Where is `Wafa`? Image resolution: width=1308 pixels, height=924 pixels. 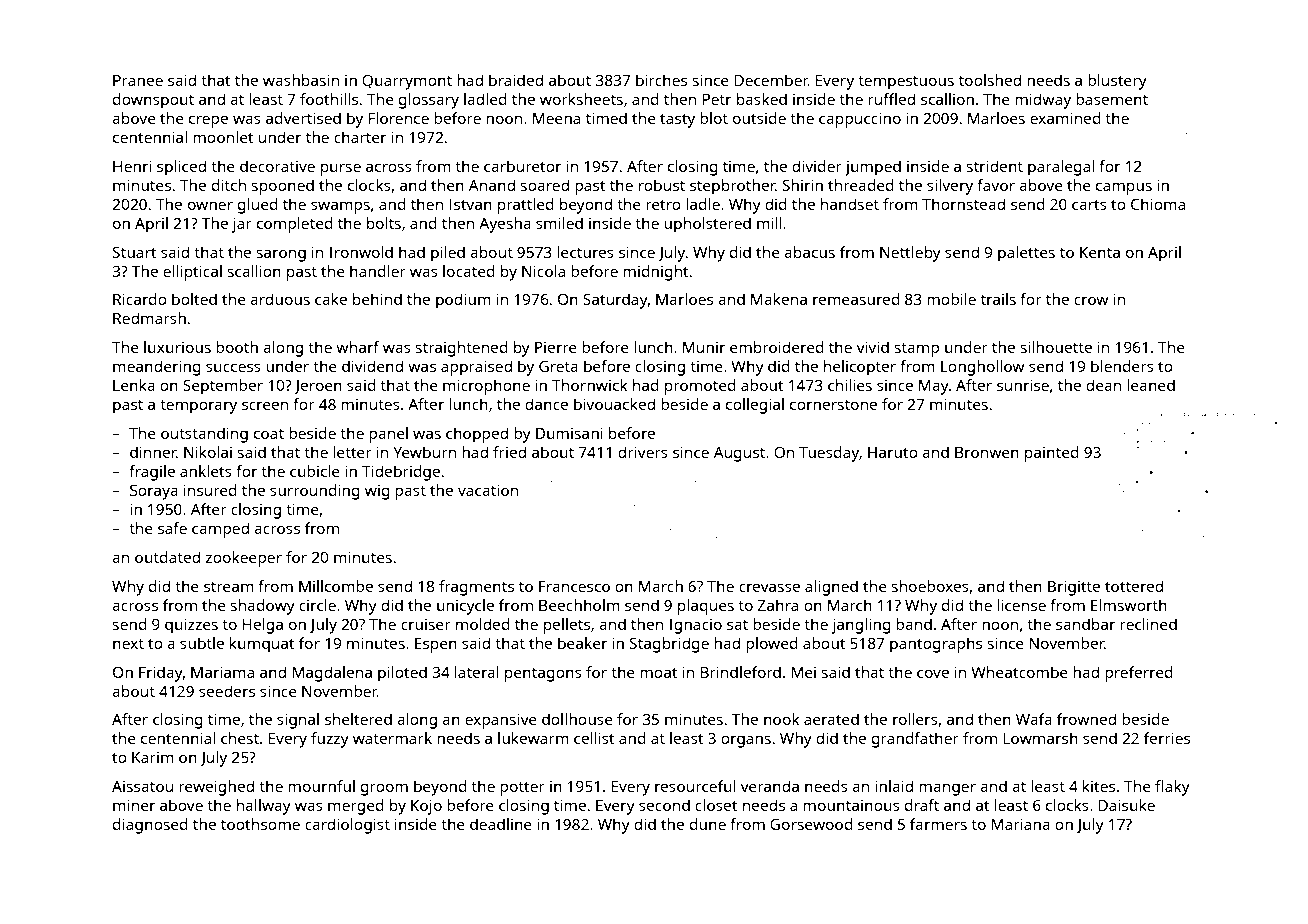
Wafa is located at coordinates (1034, 719).
